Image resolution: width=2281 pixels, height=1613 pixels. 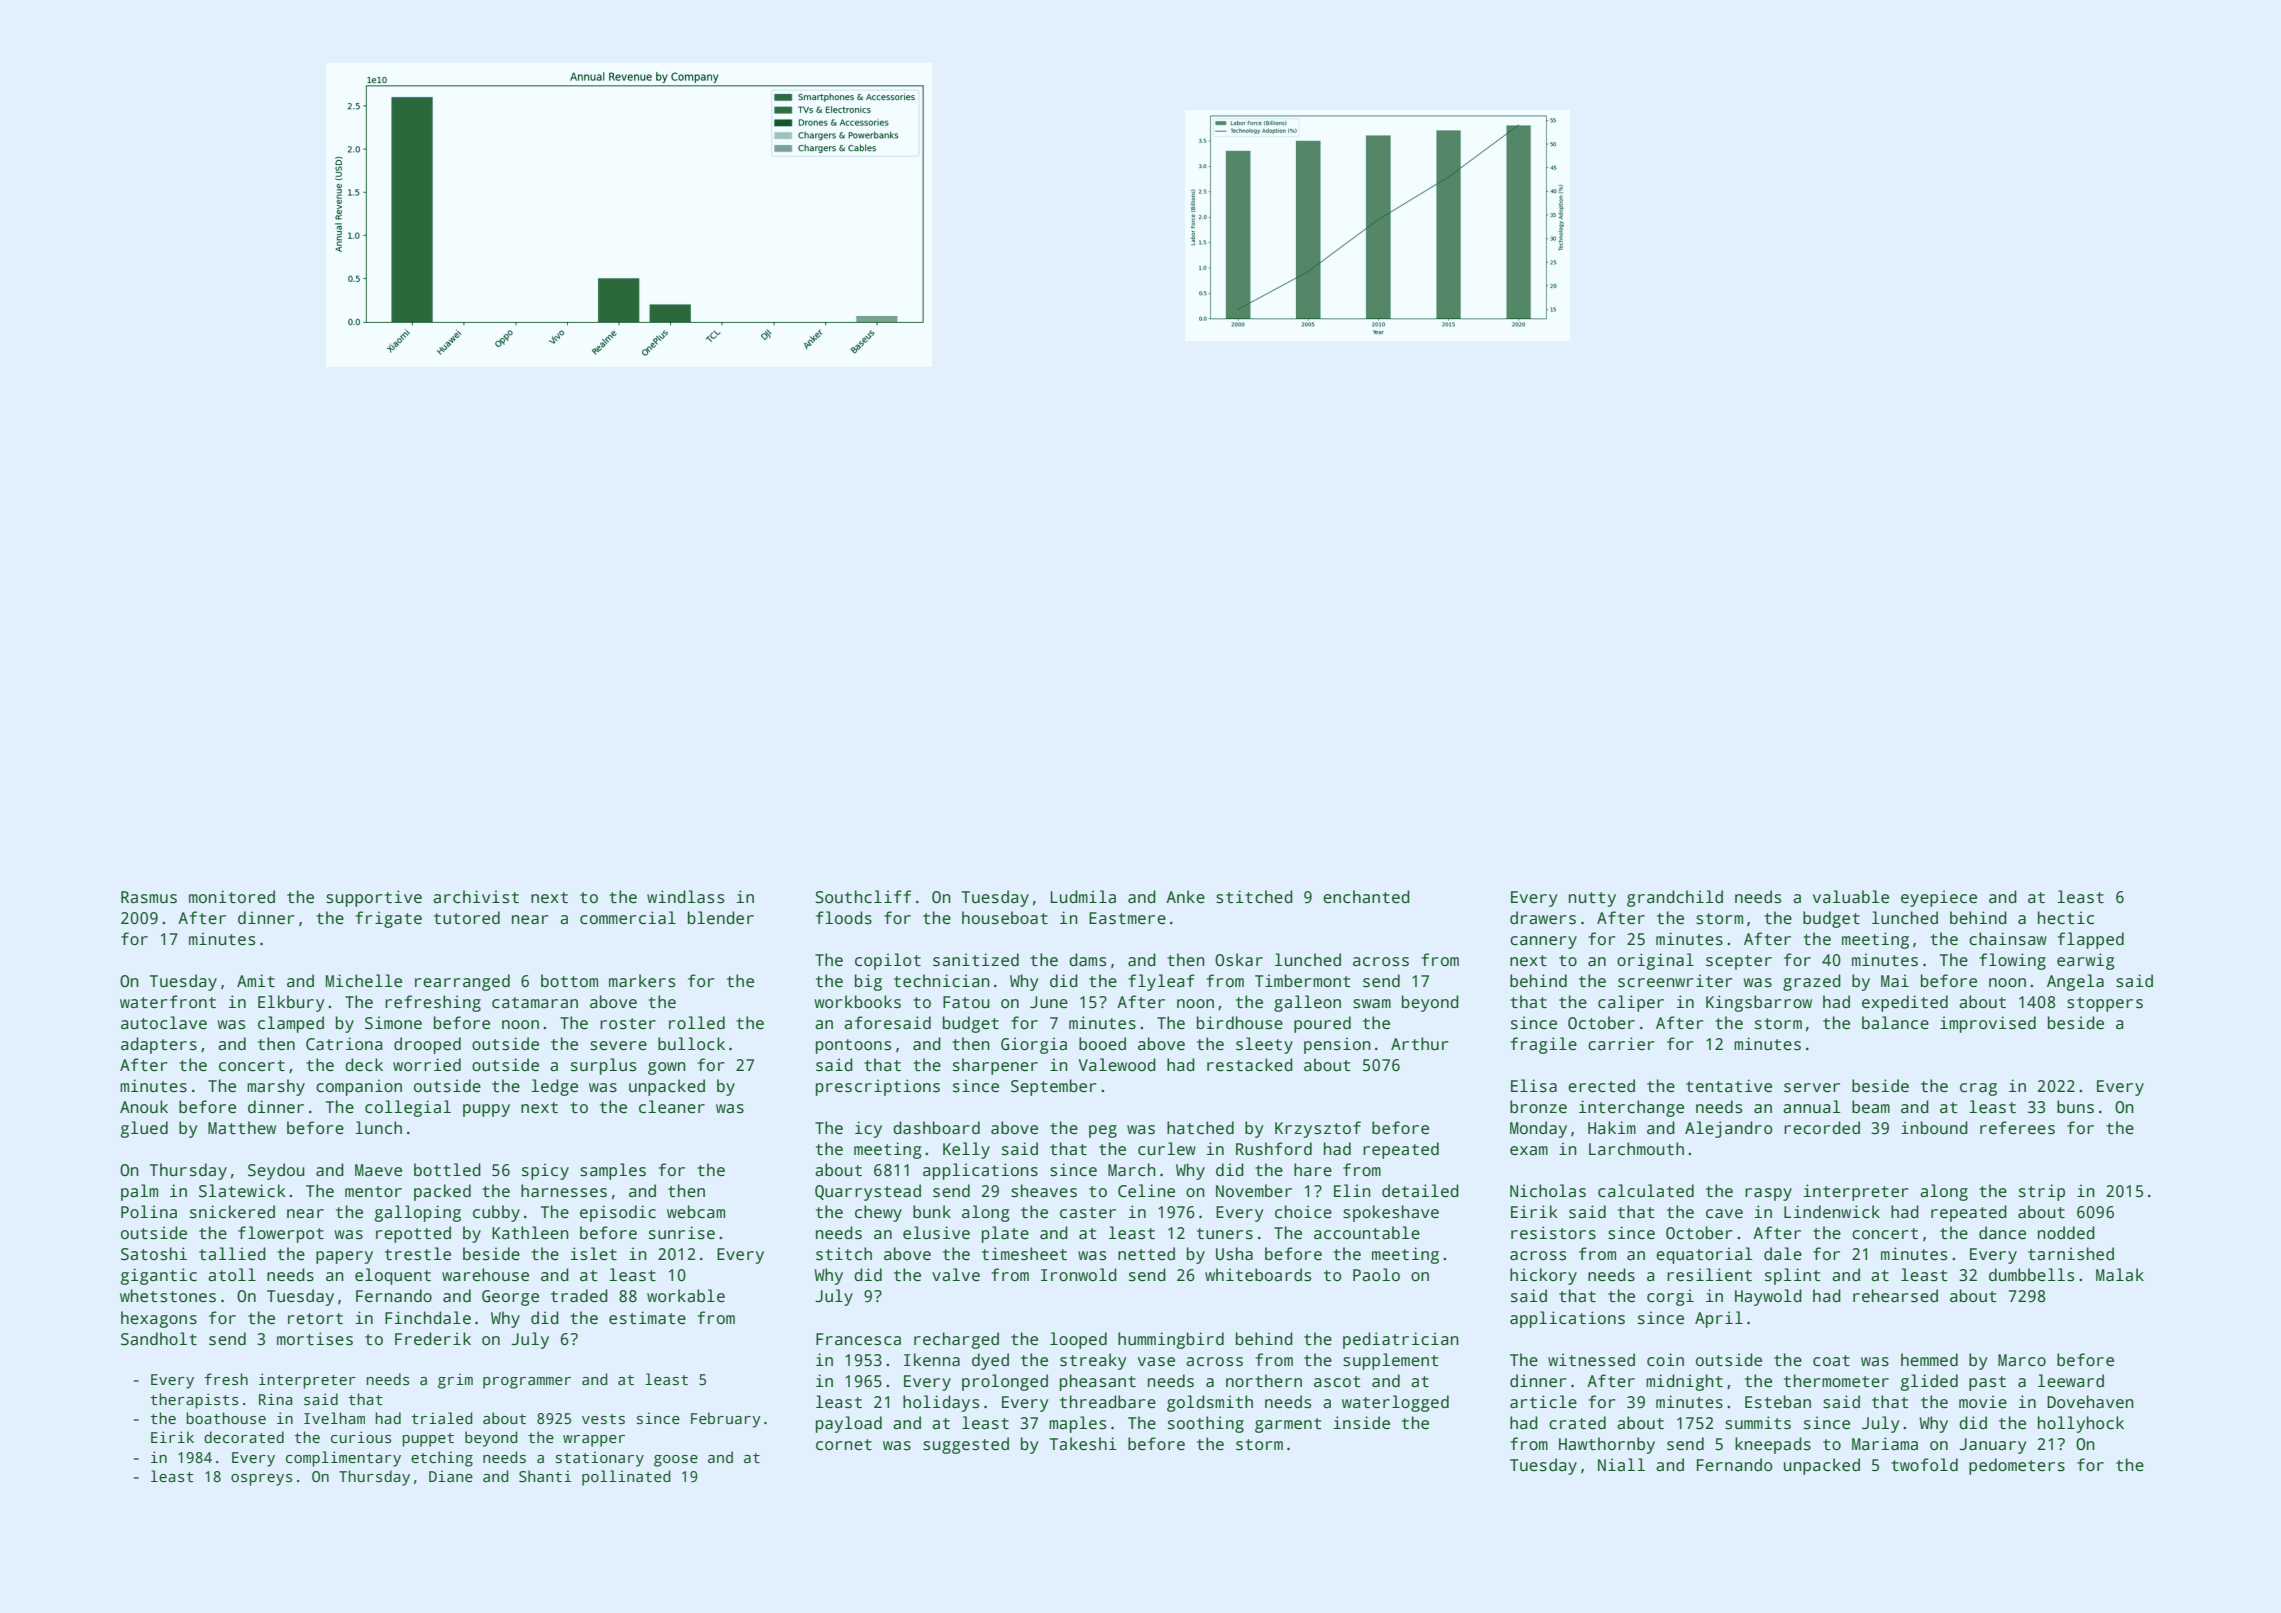 What do you see at coordinates (1337, 1382) in the screenshot?
I see `ascot` at bounding box center [1337, 1382].
